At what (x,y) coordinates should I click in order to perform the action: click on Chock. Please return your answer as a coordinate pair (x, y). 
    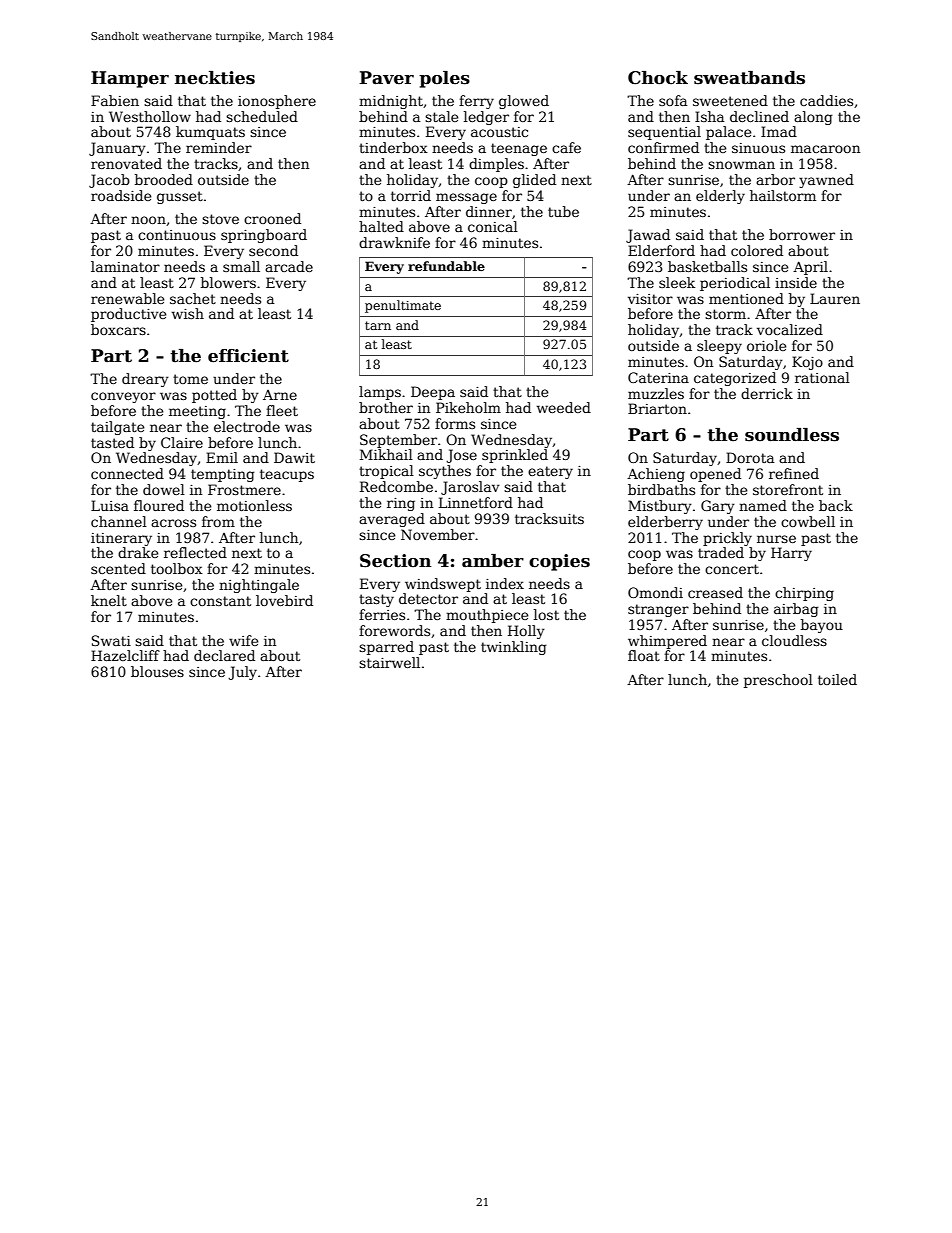
    Looking at the image, I should click on (658, 78).
